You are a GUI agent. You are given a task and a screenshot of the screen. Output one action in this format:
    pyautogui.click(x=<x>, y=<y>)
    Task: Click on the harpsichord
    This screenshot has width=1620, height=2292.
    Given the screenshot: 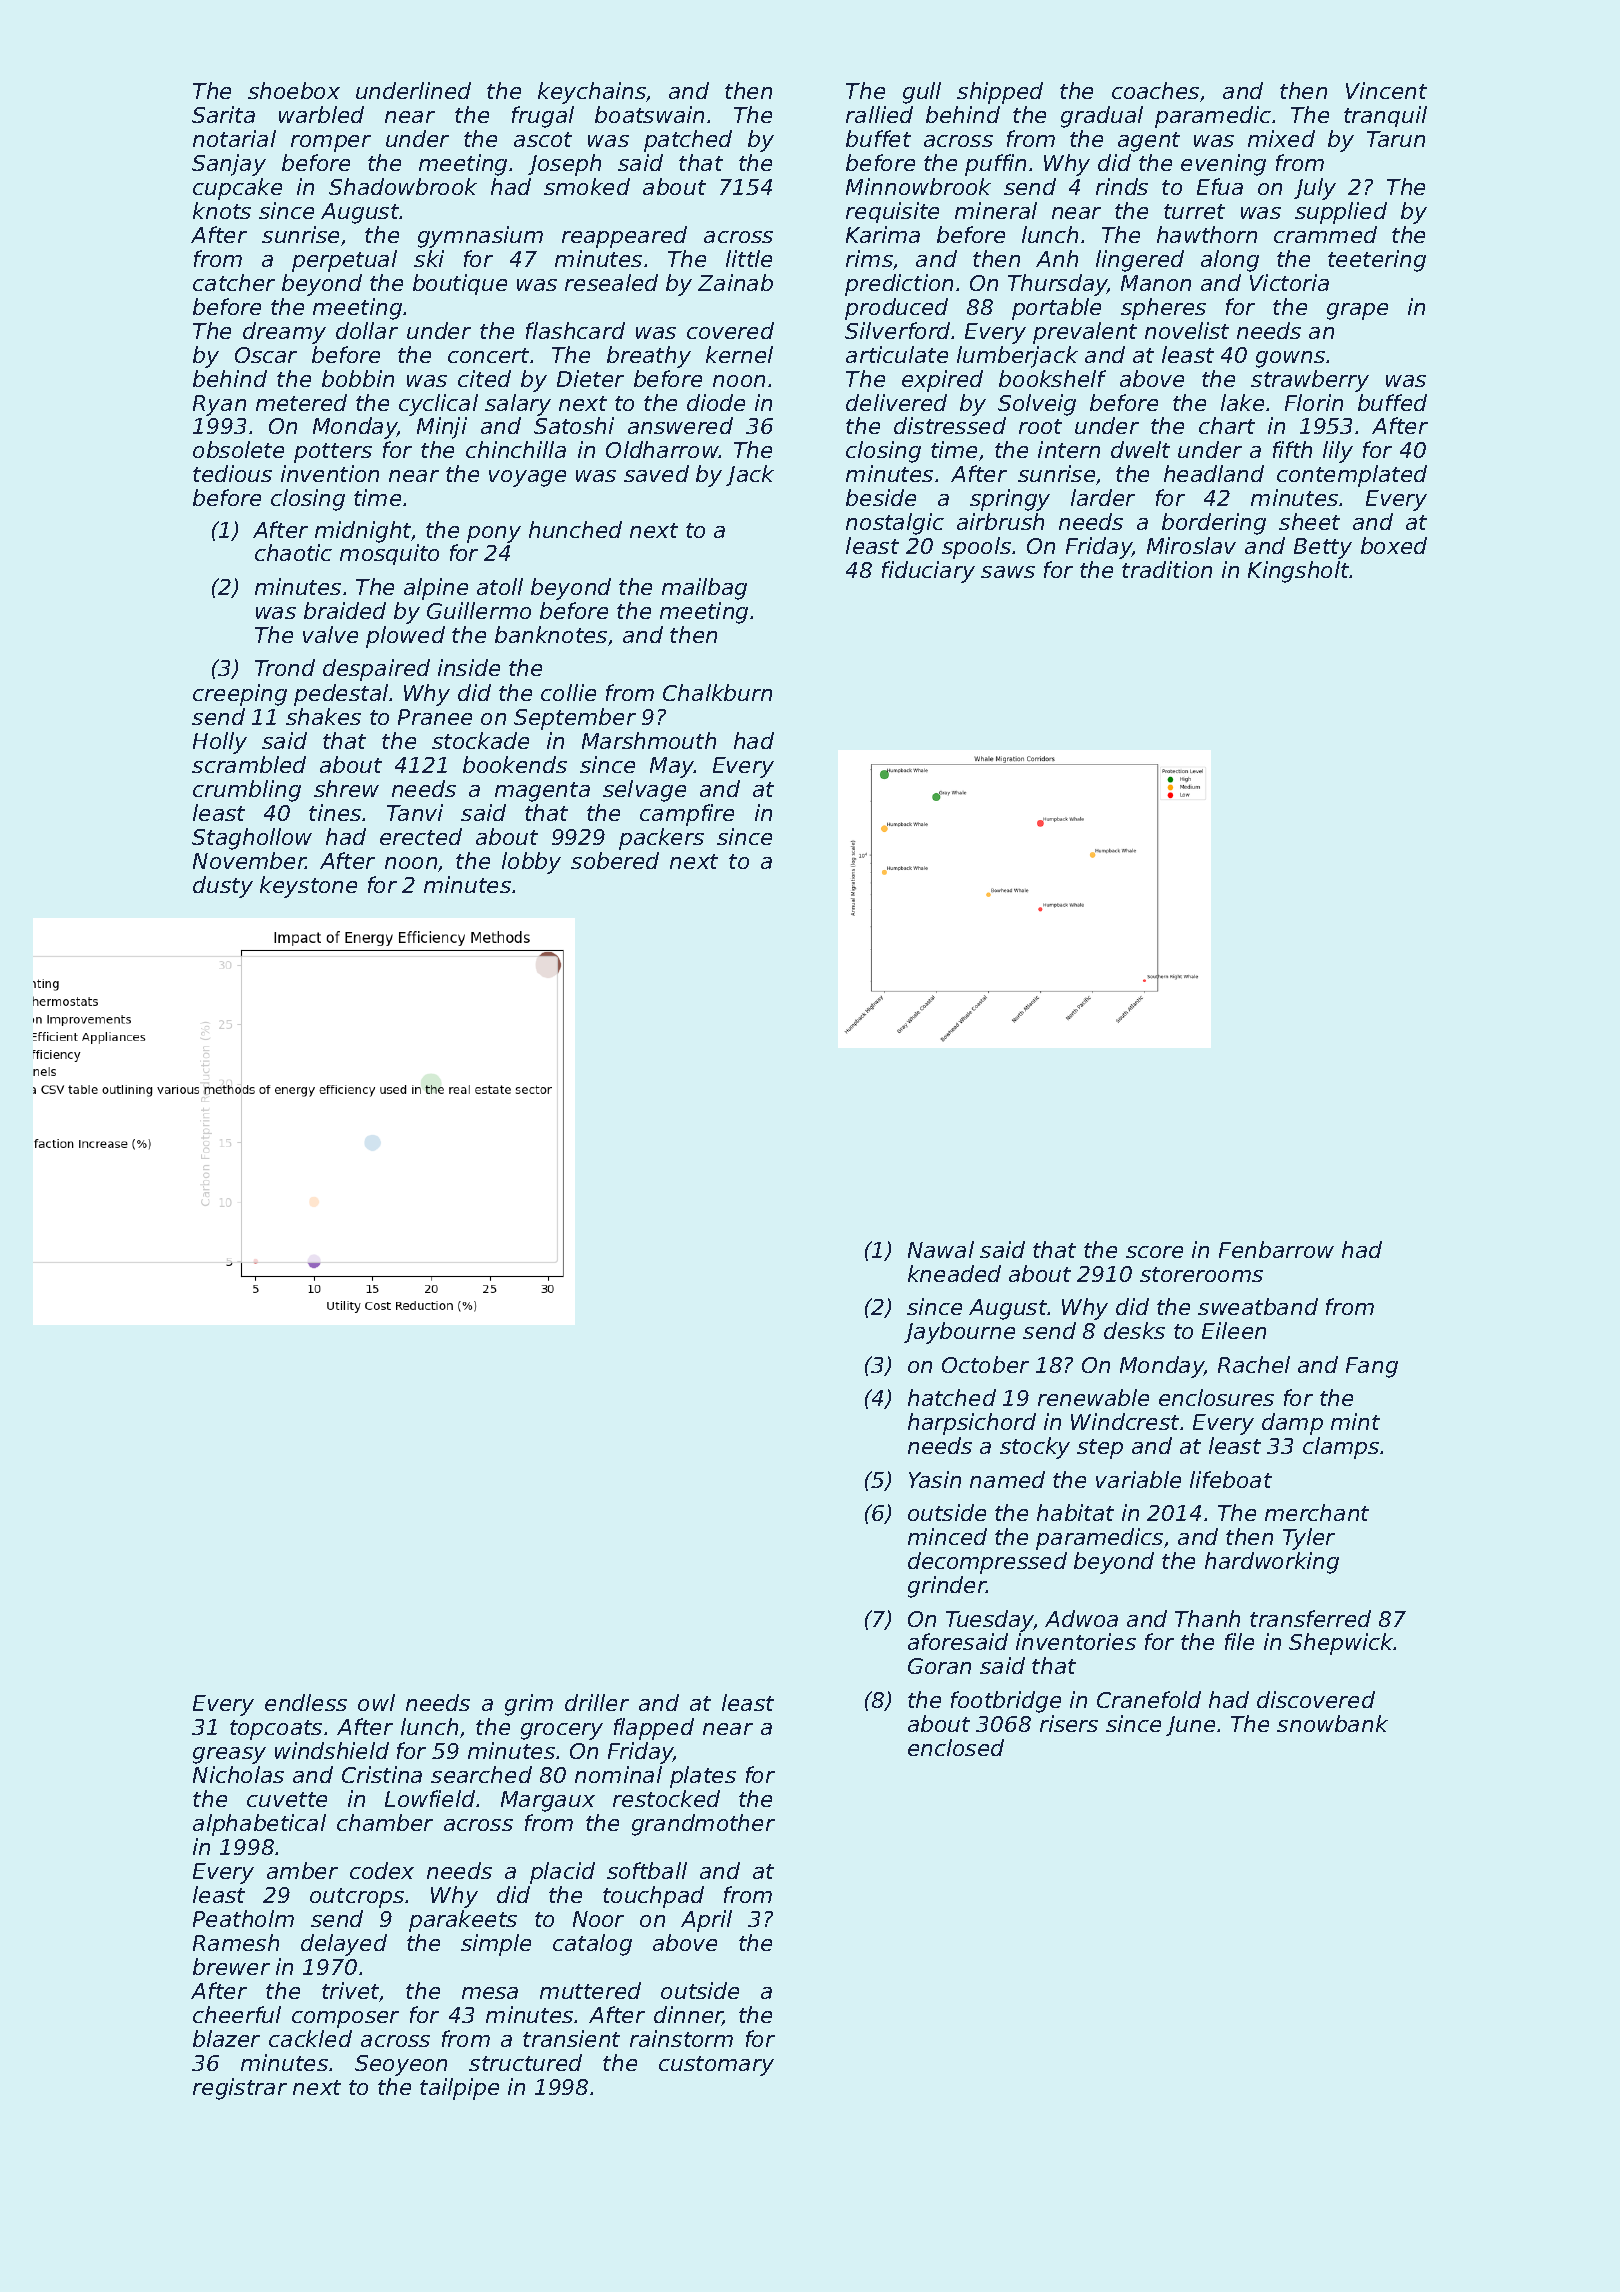 What is the action you would take?
    pyautogui.click(x=972, y=1424)
